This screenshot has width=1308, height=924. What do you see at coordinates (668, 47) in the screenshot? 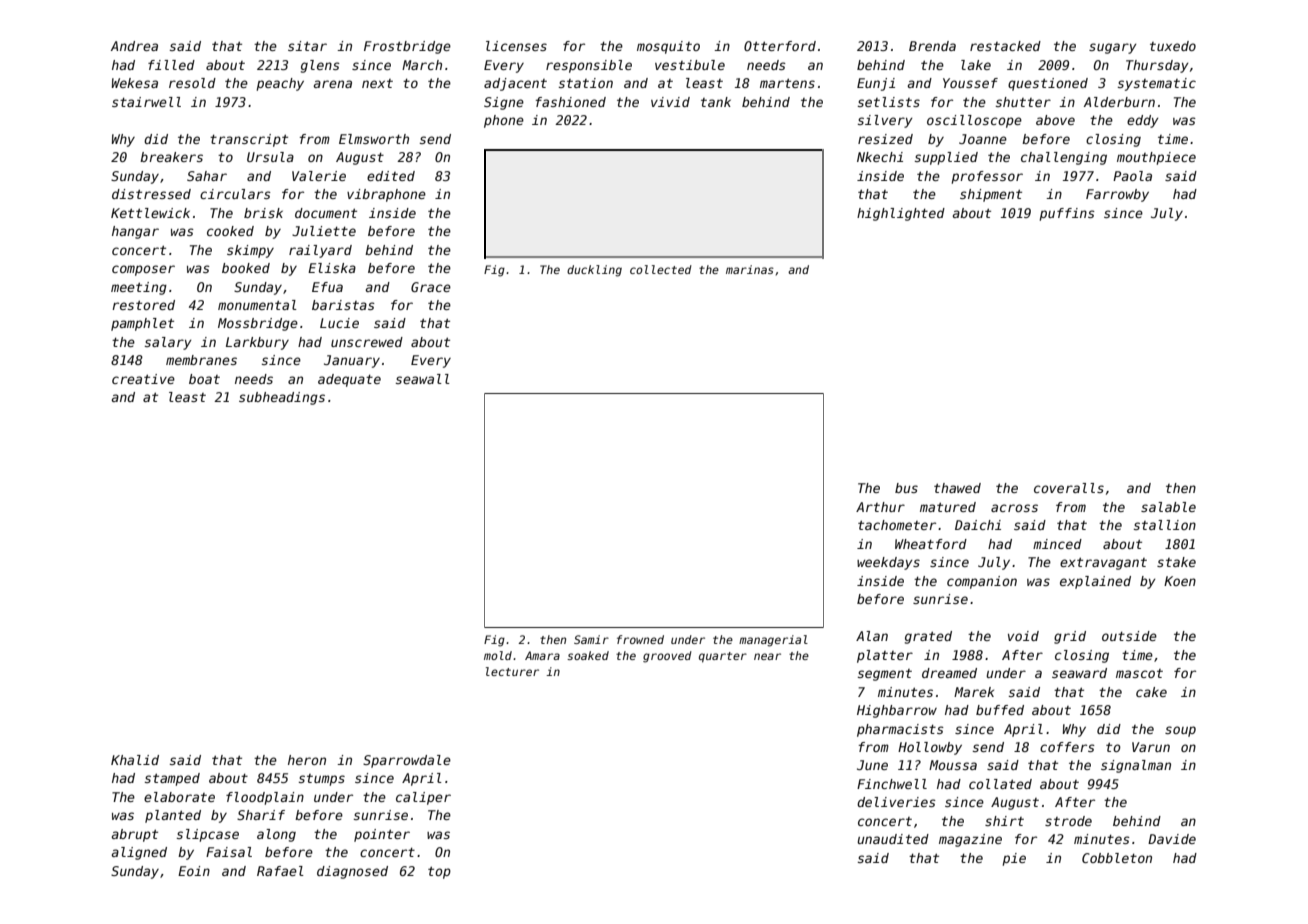
I see `mosquito` at bounding box center [668, 47].
